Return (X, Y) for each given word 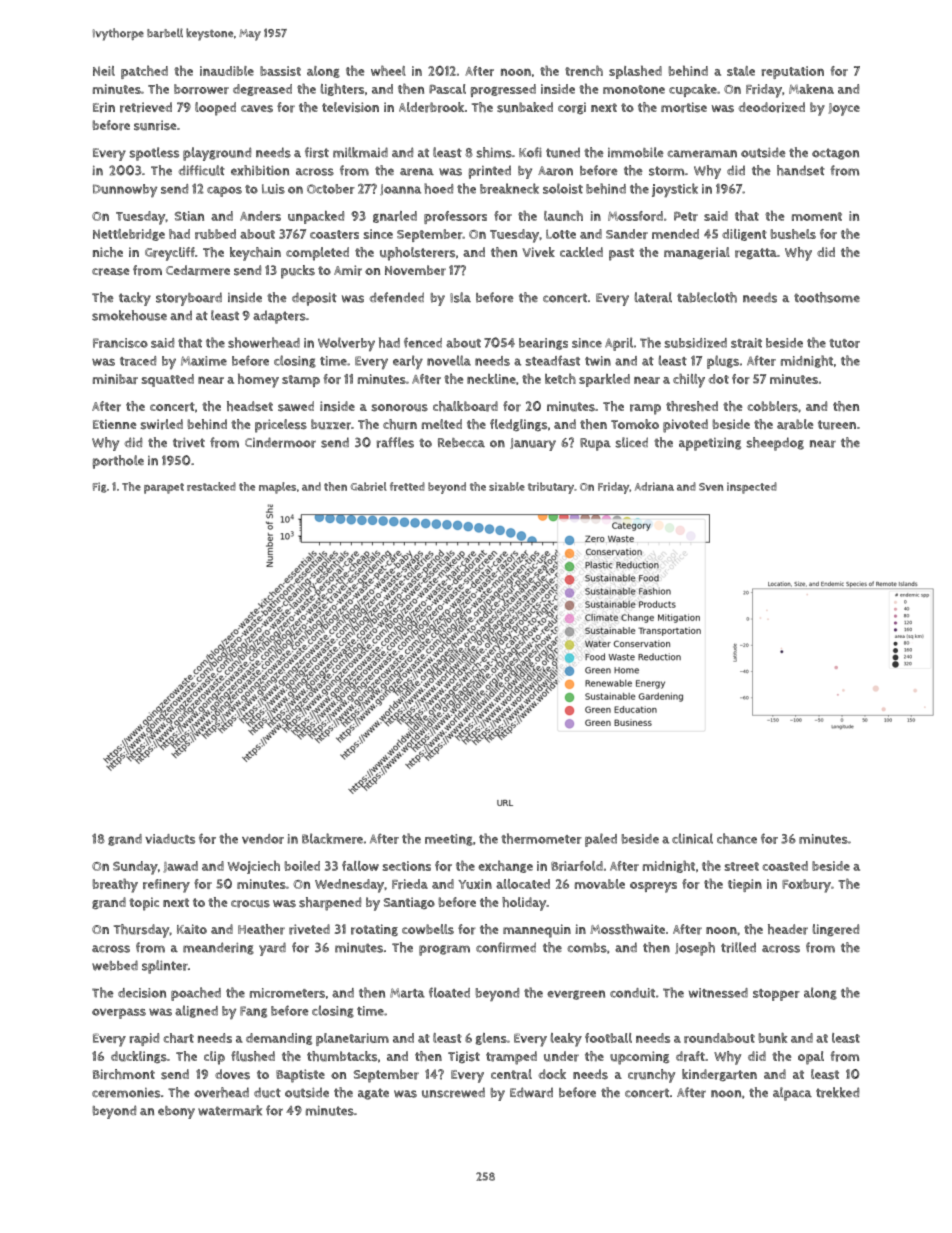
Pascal (447, 89)
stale (741, 71)
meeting (449, 840)
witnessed (718, 993)
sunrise (155, 125)
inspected (752, 488)
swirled (162, 424)
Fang (253, 1012)
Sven (711, 487)
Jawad (180, 867)
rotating (374, 930)
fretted (407, 486)
